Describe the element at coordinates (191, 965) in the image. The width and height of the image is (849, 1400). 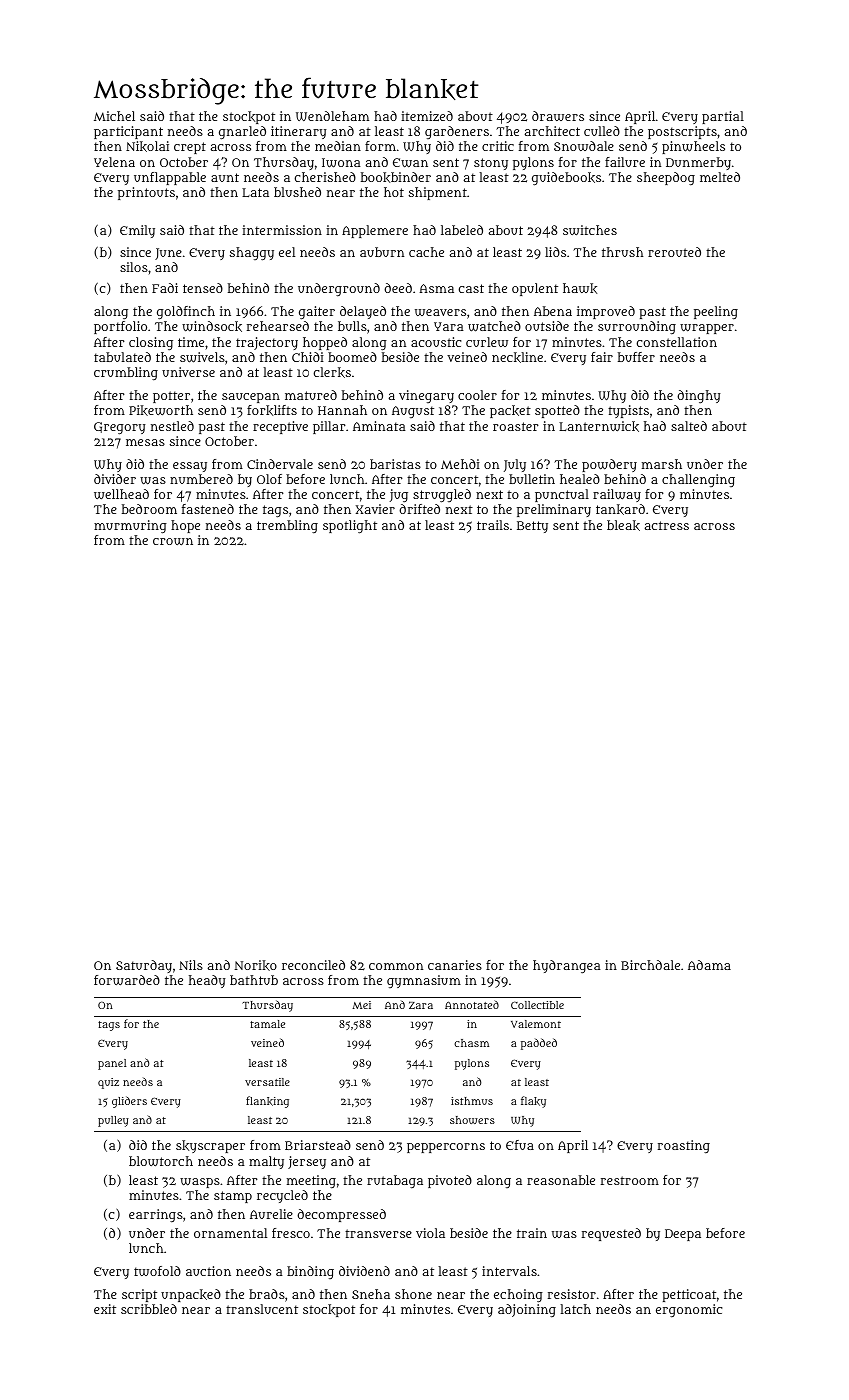
I see `Nils` at that location.
